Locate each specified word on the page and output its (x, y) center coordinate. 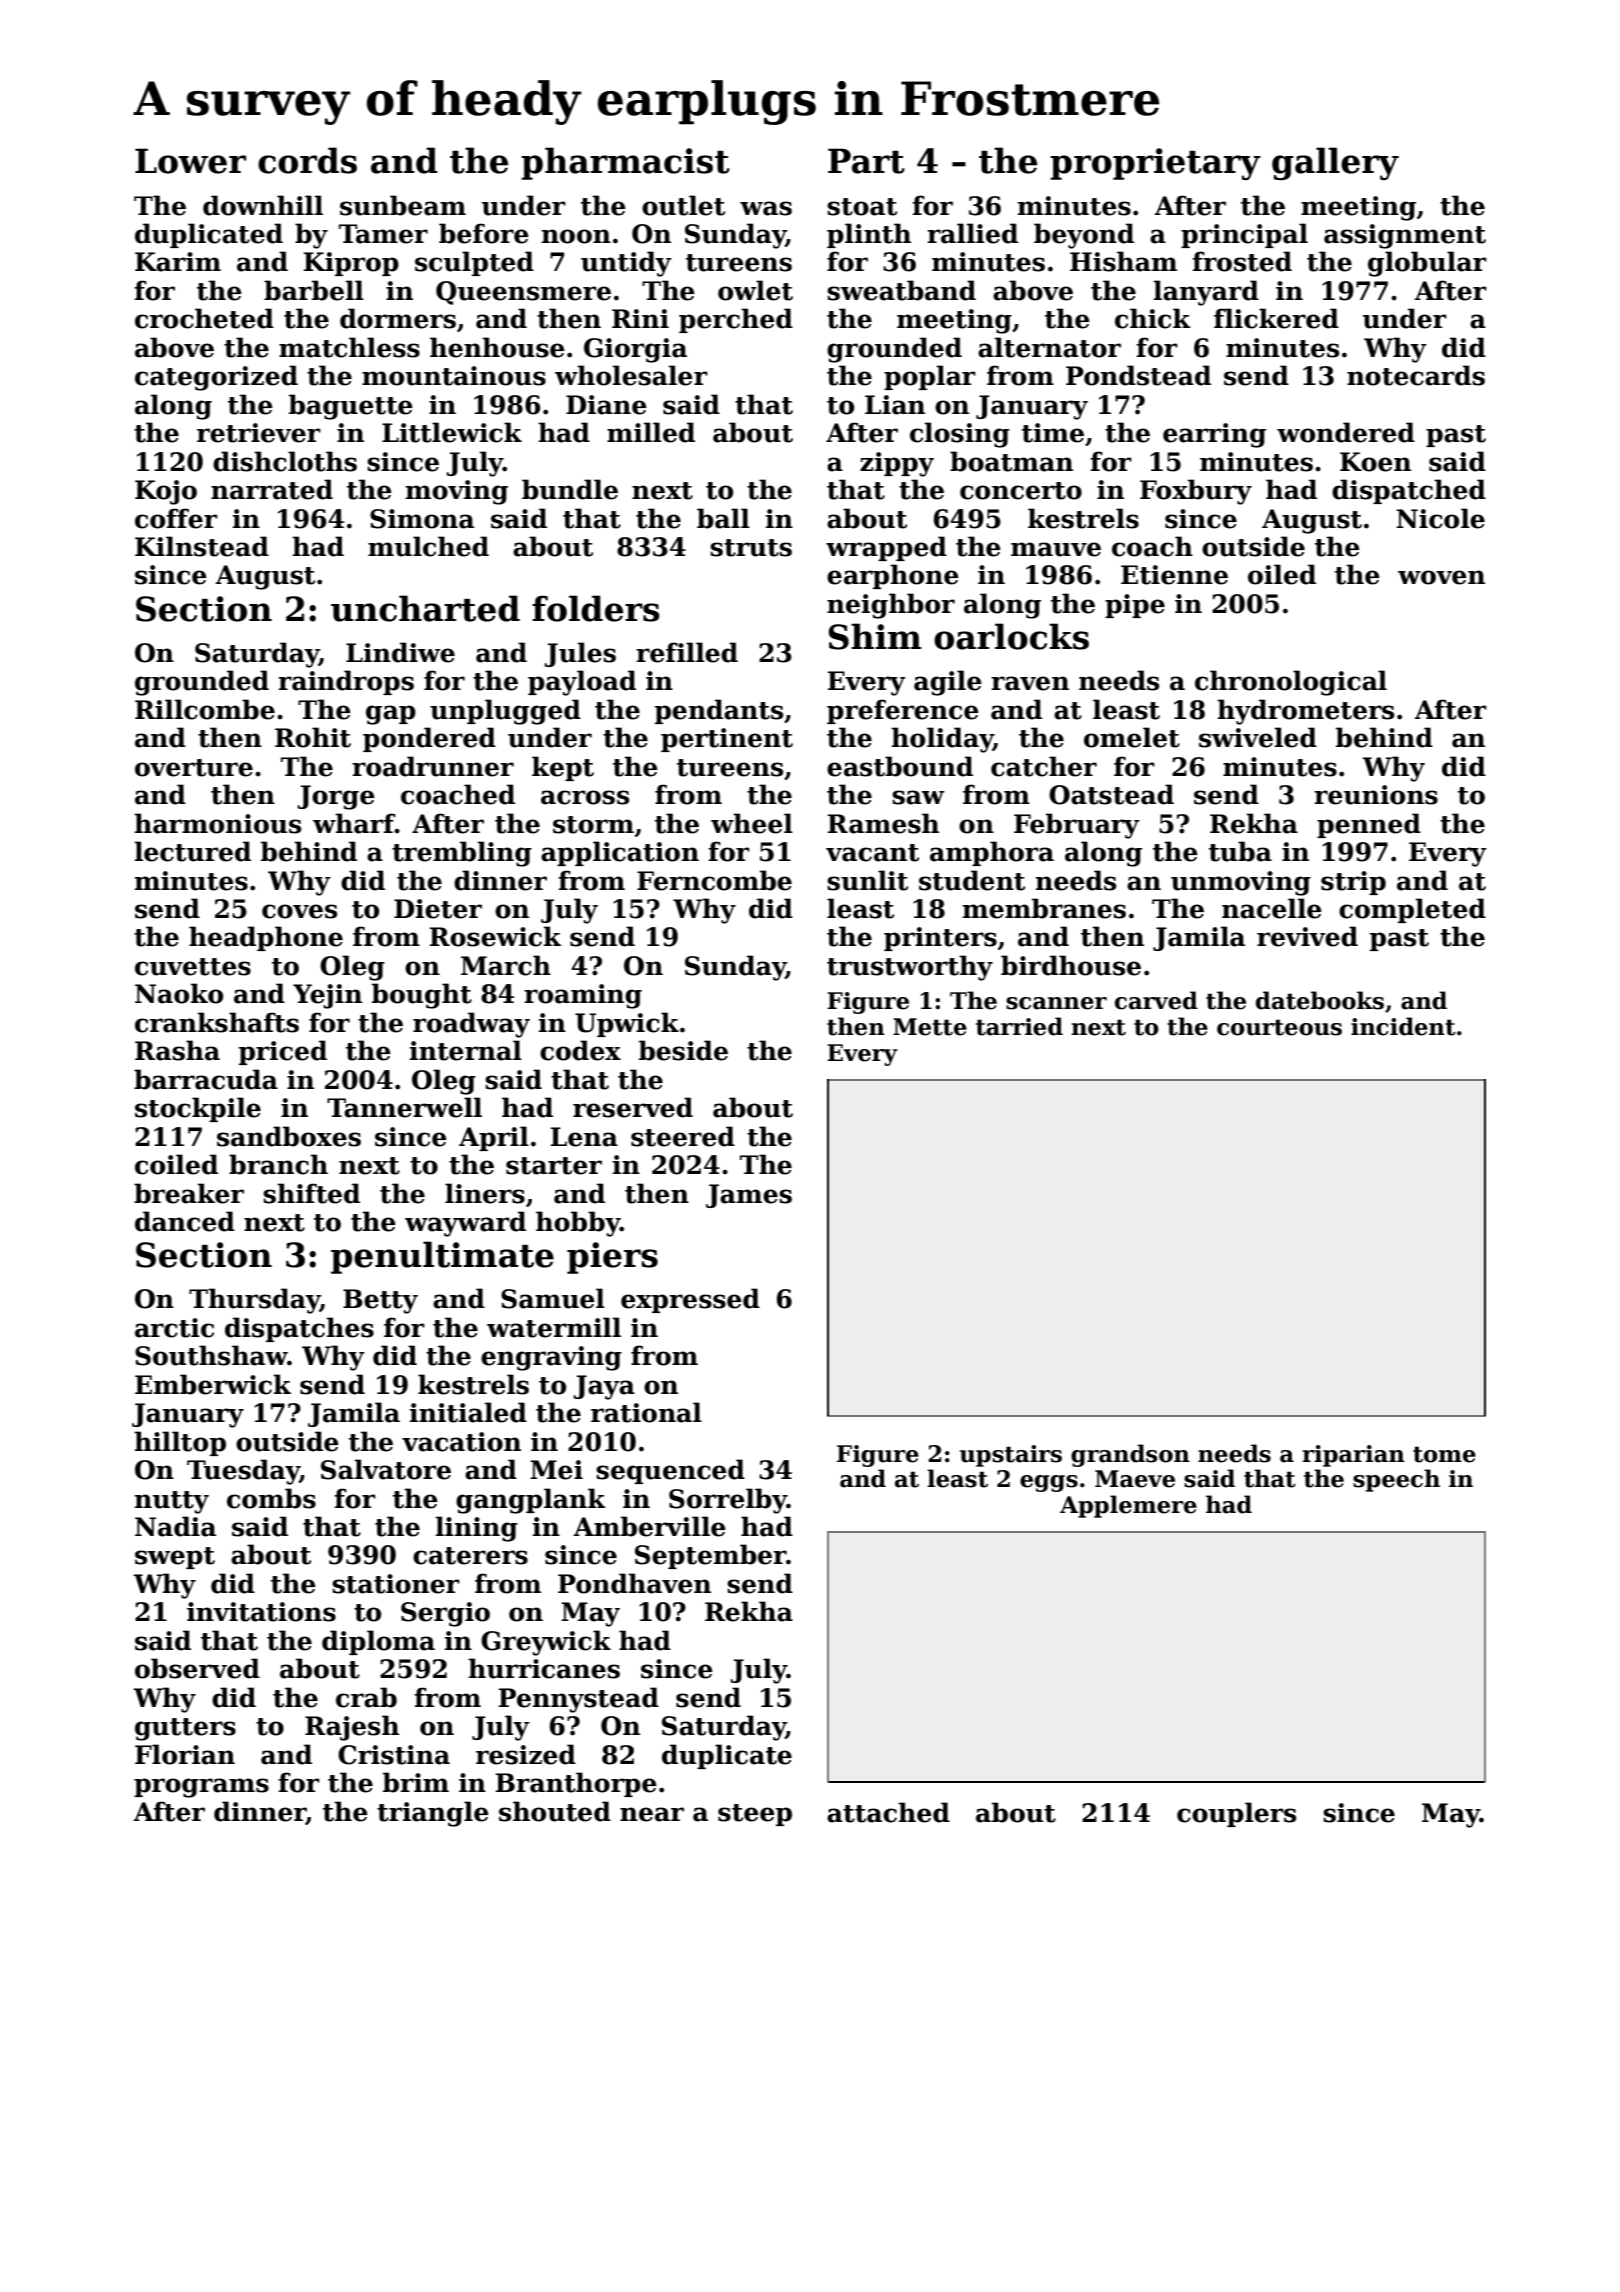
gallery (1335, 163)
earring (1214, 435)
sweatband (901, 290)
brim (416, 1782)
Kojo (166, 492)
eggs (1049, 1483)
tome (1444, 1454)
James (749, 1196)
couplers (1236, 1814)
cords (307, 160)
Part (866, 161)
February (1077, 826)
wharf (354, 823)
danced (185, 1221)
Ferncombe (714, 880)
